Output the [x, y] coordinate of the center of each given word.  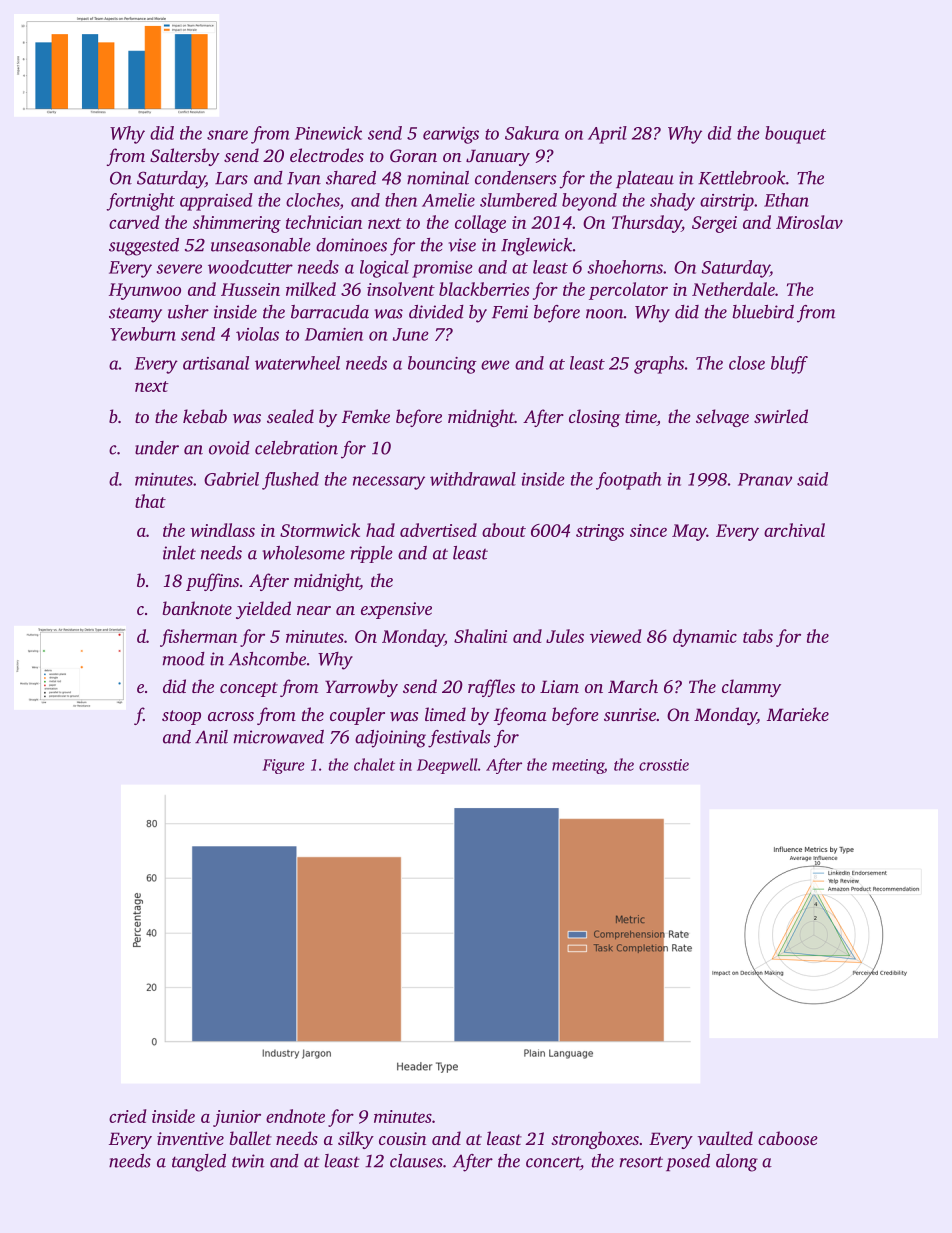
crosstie [664, 765]
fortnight [140, 202]
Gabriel [231, 479]
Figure [283, 766]
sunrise [630, 714]
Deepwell [447, 766]
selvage [722, 418]
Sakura [532, 133]
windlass [222, 530]
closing [594, 418]
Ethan [786, 200]
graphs [659, 365]
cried [128, 1116]
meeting [578, 766]
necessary [389, 483]
